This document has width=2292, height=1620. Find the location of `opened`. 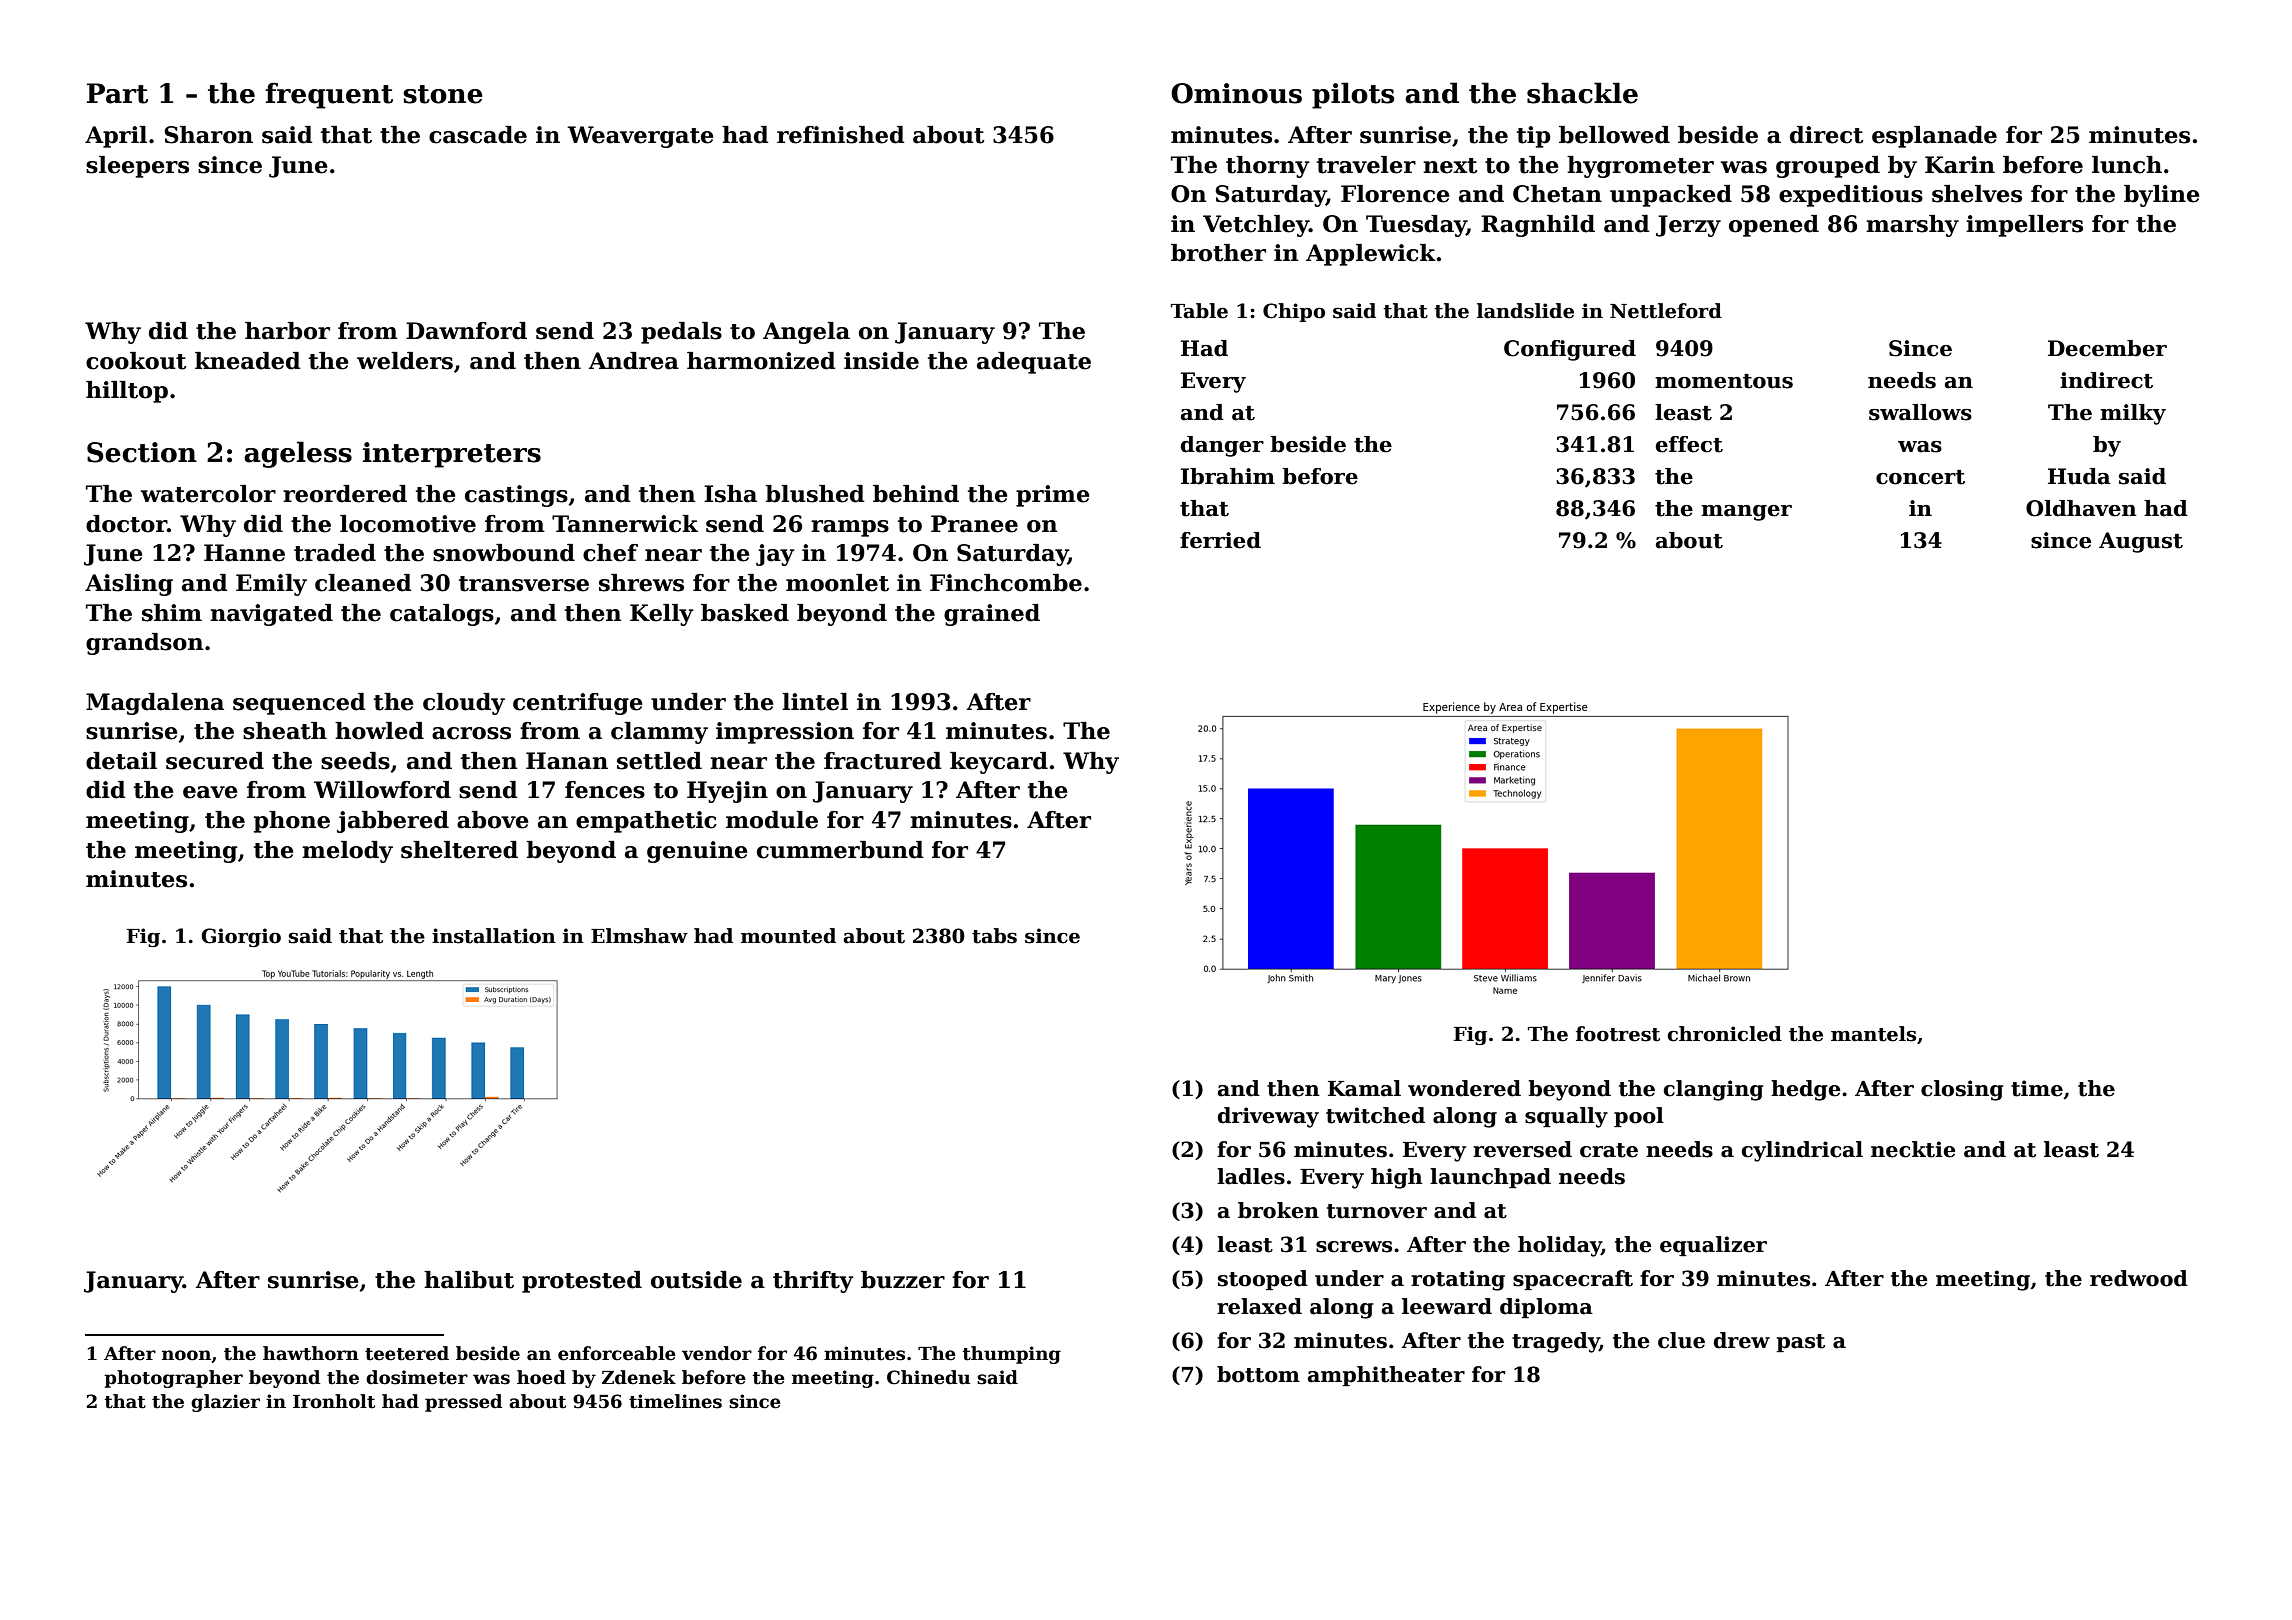

opened is located at coordinates (1774, 226).
